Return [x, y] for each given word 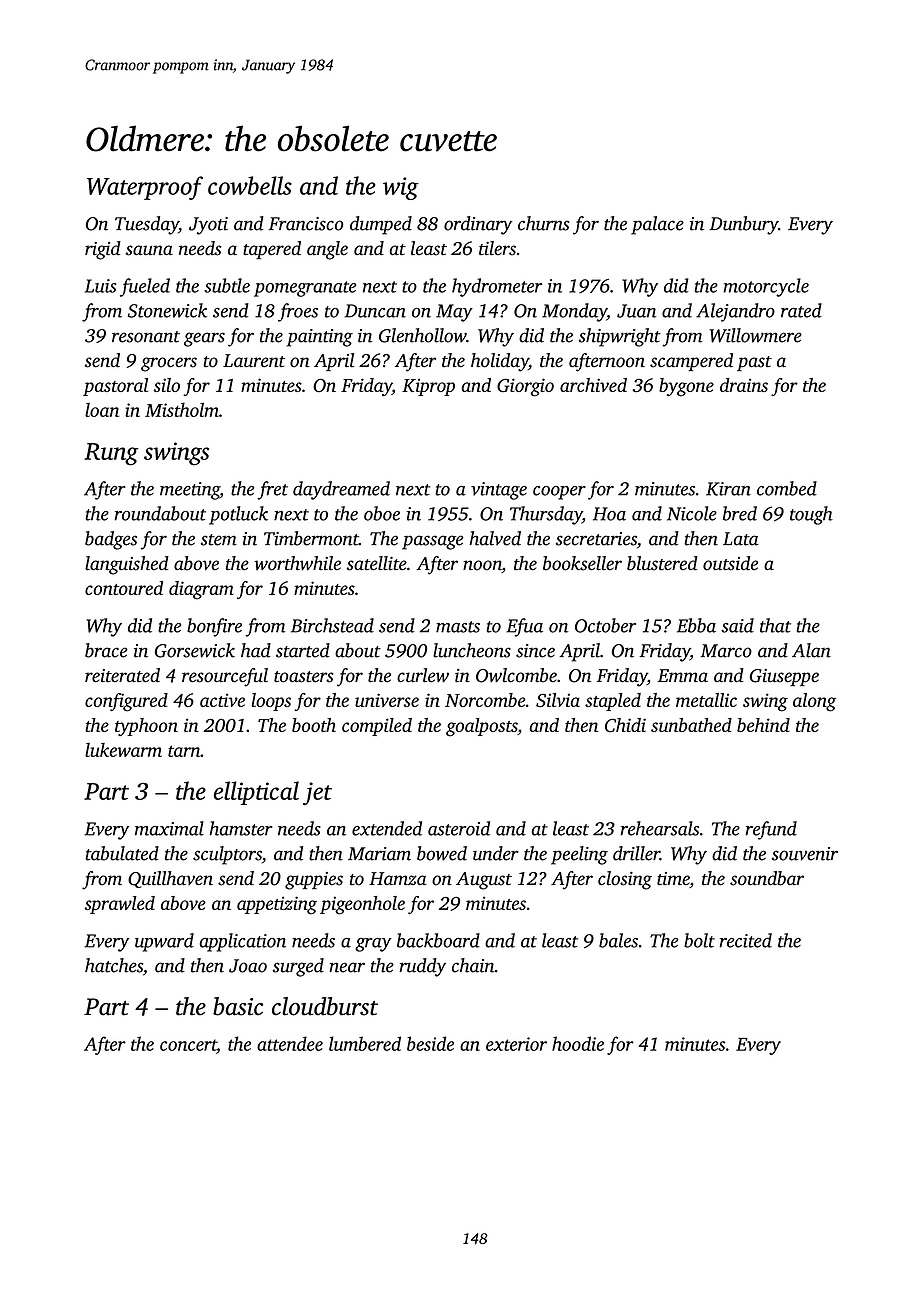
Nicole [692, 513]
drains [744, 385]
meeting [190, 491]
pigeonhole [362, 905]
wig [401, 188]
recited [745, 940]
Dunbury [743, 225]
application [243, 942]
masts [458, 627]
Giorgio [525, 387]
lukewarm [123, 750]
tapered [272, 250]
